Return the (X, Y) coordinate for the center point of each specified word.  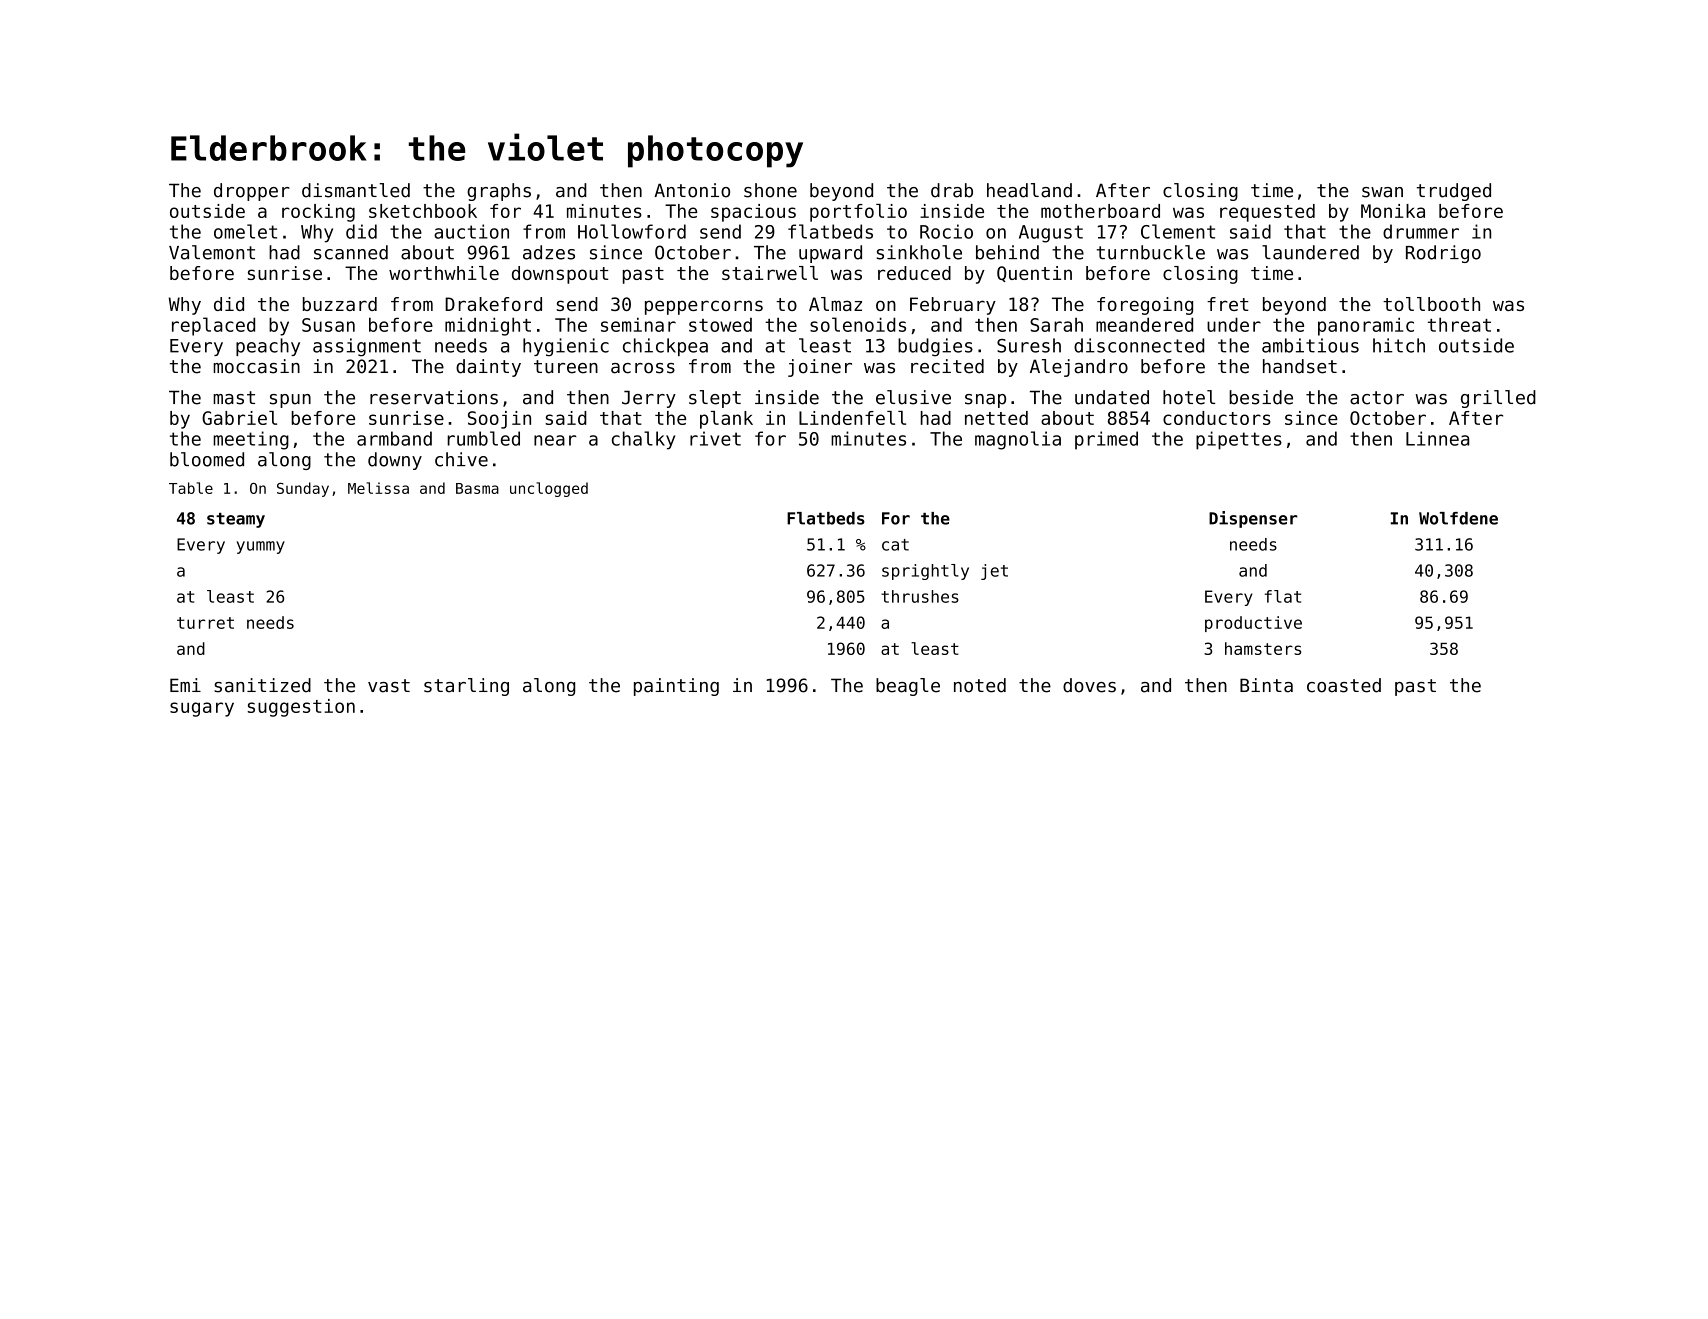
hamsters (1263, 648)
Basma (477, 488)
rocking (318, 213)
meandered (1144, 324)
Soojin (499, 420)
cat (895, 545)
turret (205, 623)
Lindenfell (852, 418)
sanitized (262, 685)
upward (830, 254)
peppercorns (704, 307)
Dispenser (1253, 519)
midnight (488, 326)
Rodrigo (1443, 254)
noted (980, 685)
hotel (1189, 397)
